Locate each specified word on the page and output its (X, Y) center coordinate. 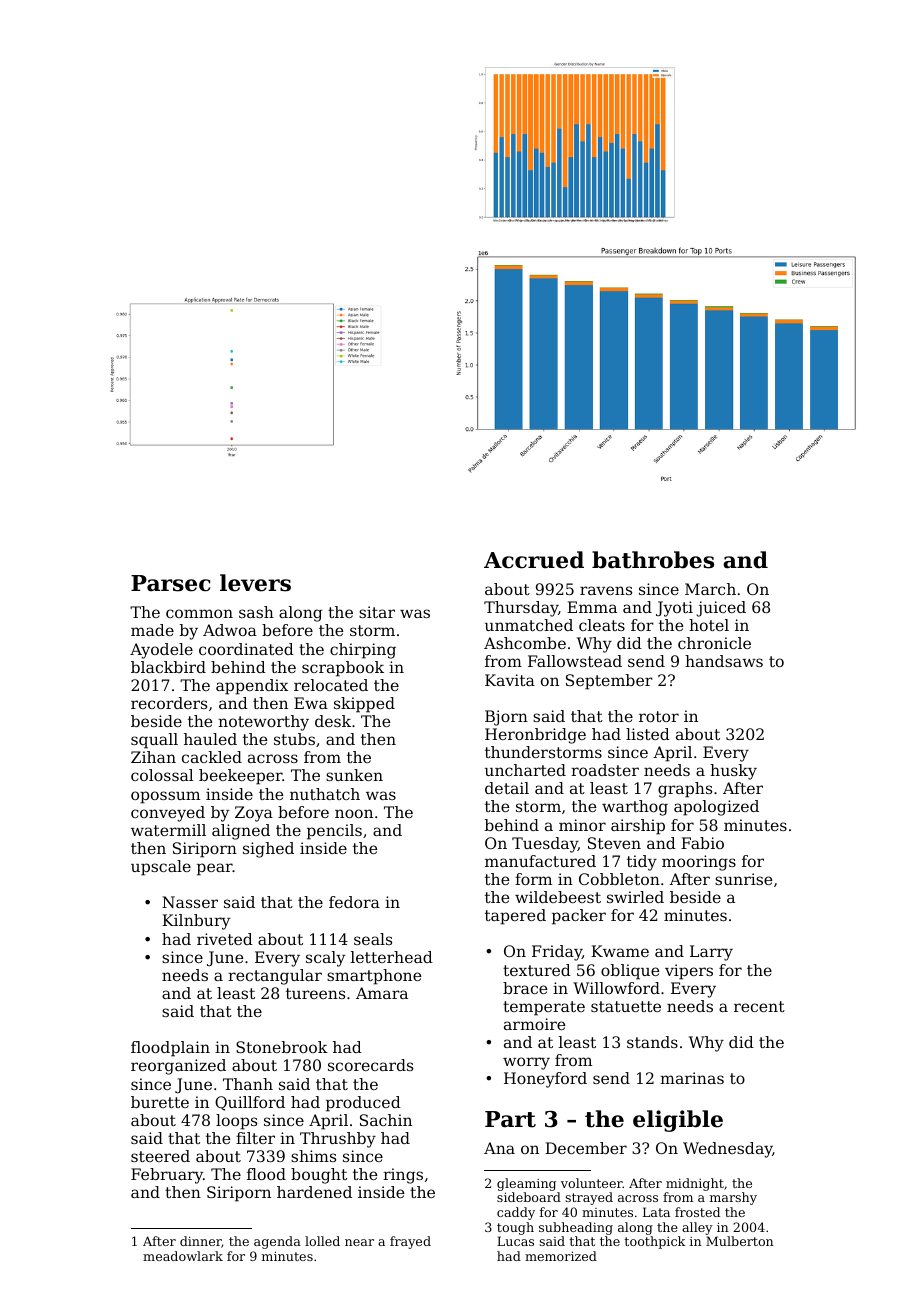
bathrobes (653, 560)
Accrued (534, 560)
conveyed (168, 814)
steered (160, 1156)
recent (759, 1006)
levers (255, 583)
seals (373, 939)
